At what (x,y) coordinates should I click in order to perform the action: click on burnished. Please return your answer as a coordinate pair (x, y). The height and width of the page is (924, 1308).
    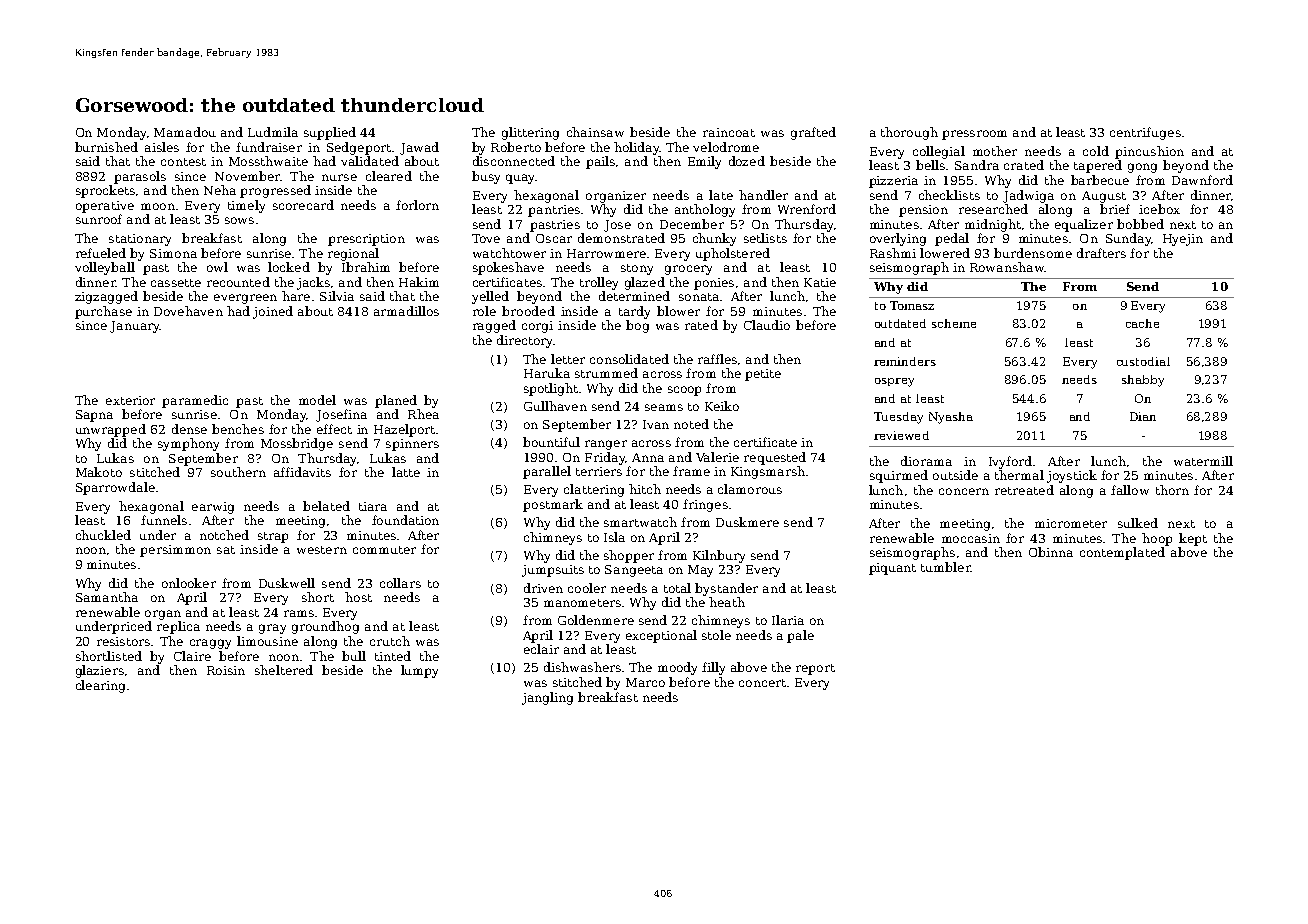
    Looking at the image, I should click on (106, 147).
